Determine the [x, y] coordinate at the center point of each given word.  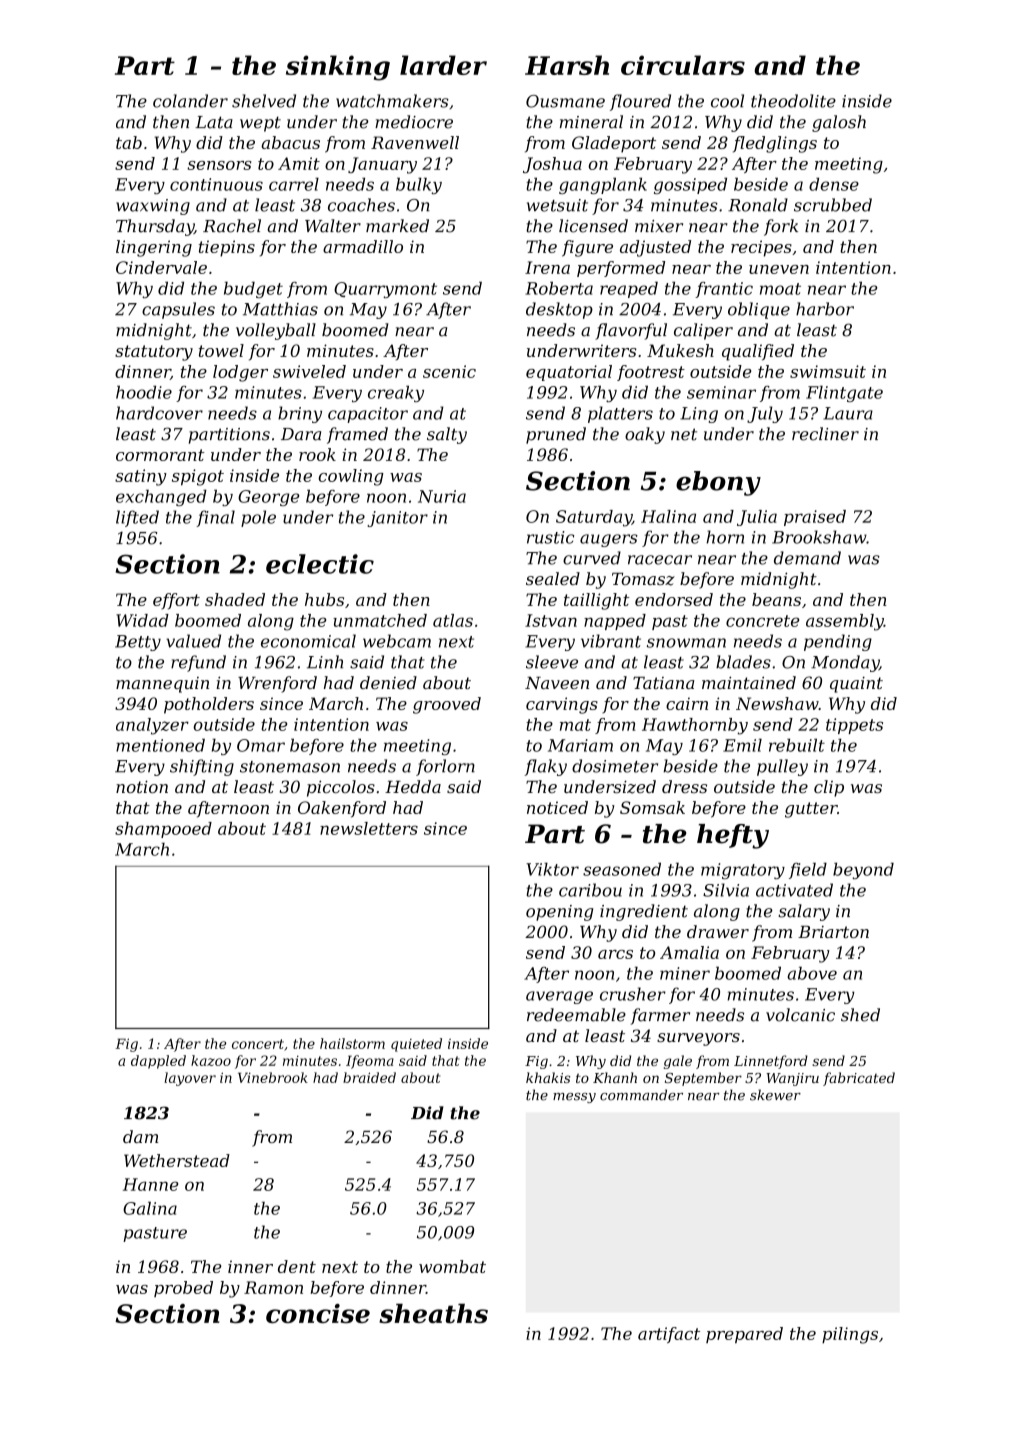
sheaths [433, 1313]
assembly [845, 622]
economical [308, 641]
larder [443, 65]
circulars [683, 65]
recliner [825, 434]
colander [190, 101]
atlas [453, 620]
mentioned [160, 745]
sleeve [552, 662]
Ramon [273, 1287]
